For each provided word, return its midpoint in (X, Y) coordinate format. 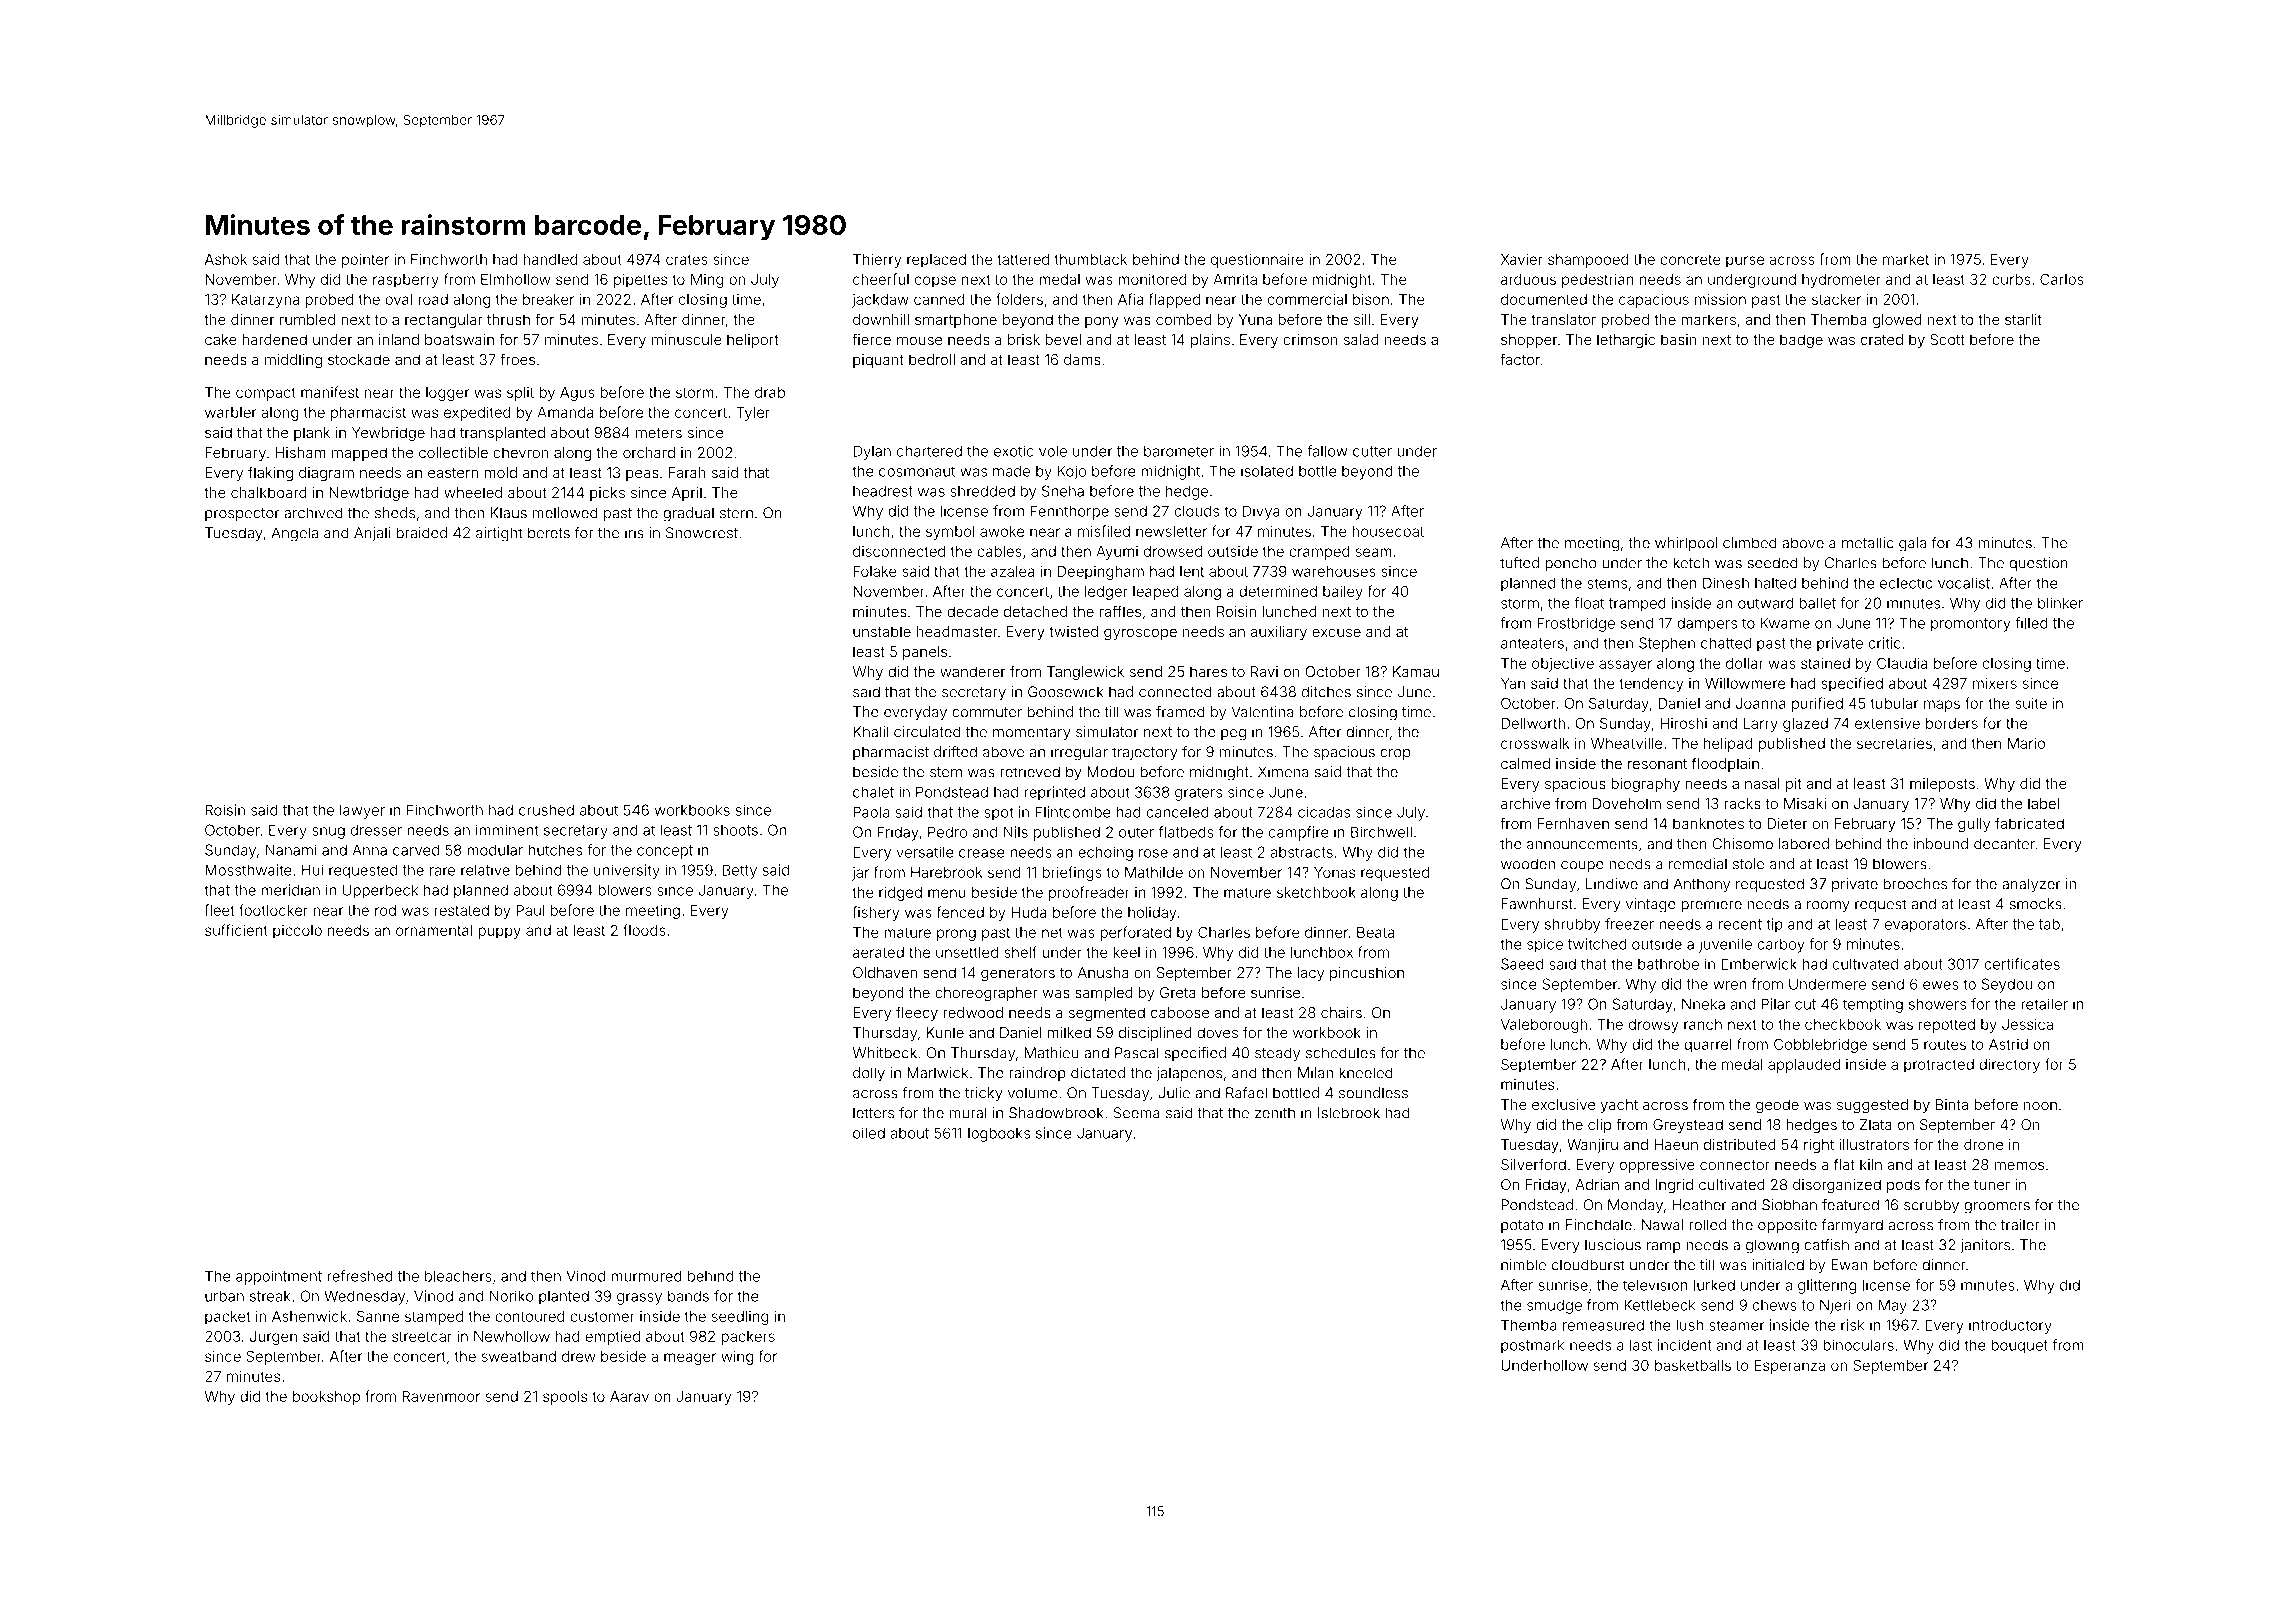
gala (1912, 544)
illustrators (1874, 1144)
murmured (646, 1276)
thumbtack (1091, 259)
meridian (290, 890)
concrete (1690, 260)
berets (549, 533)
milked (1069, 1032)
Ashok (226, 259)
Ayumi (1117, 553)
